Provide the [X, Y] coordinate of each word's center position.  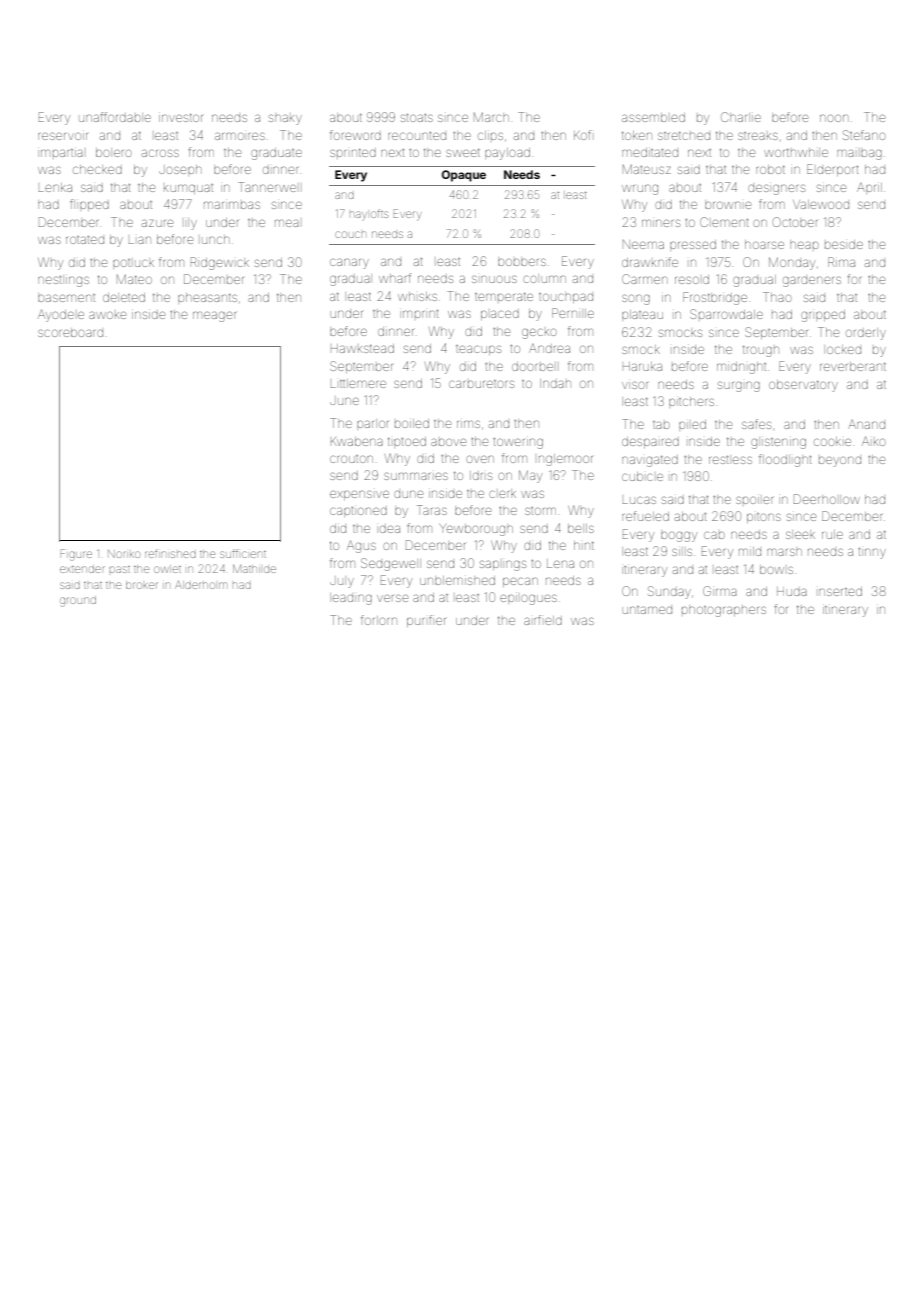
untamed [647, 610]
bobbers [522, 262]
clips [490, 135]
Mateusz [647, 169]
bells [581, 528]
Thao [777, 297]
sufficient [243, 553]
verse [392, 598]
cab [714, 535]
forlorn [379, 620]
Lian [140, 240]
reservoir [63, 136]
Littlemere [358, 383]
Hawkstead [362, 348]
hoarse [764, 244]
